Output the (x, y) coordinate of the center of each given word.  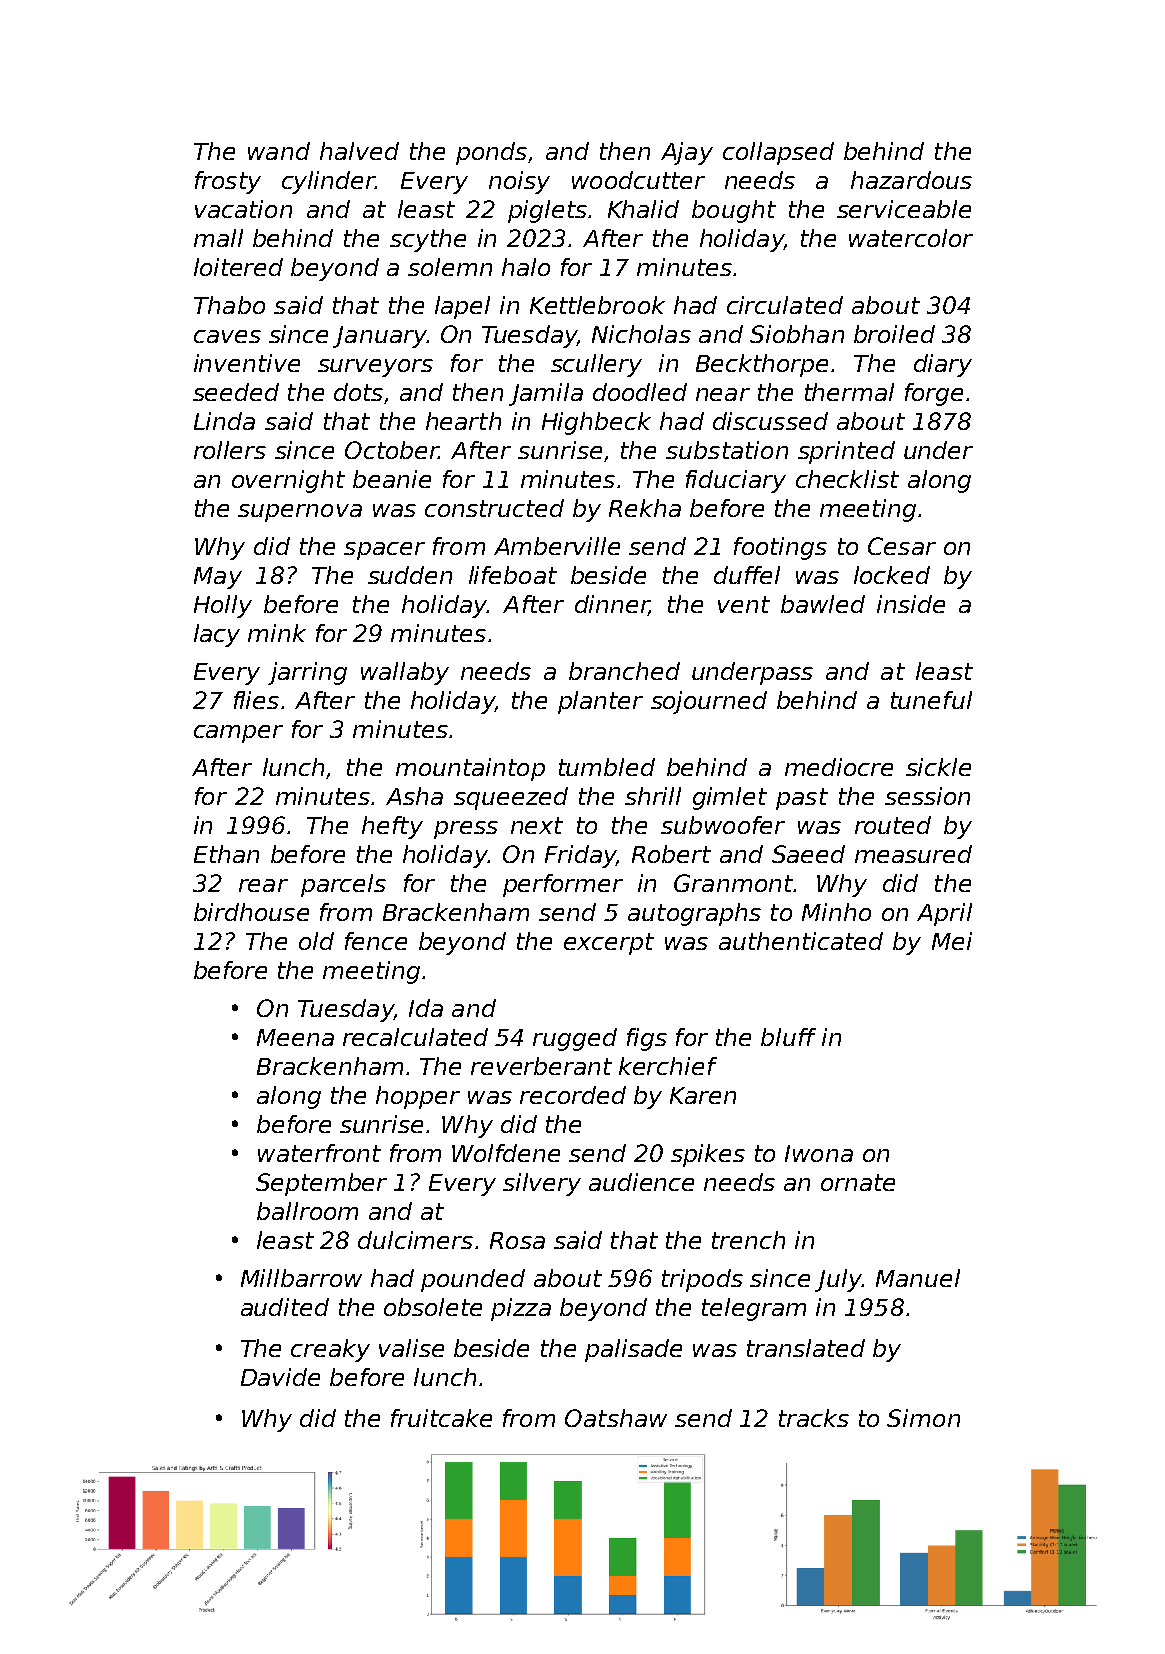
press (466, 830)
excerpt (609, 944)
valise (411, 1348)
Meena (295, 1037)
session (927, 796)
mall (218, 238)
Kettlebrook (597, 305)
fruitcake (441, 1418)
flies (256, 700)
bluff (788, 1037)
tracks (814, 1418)
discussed (770, 421)
